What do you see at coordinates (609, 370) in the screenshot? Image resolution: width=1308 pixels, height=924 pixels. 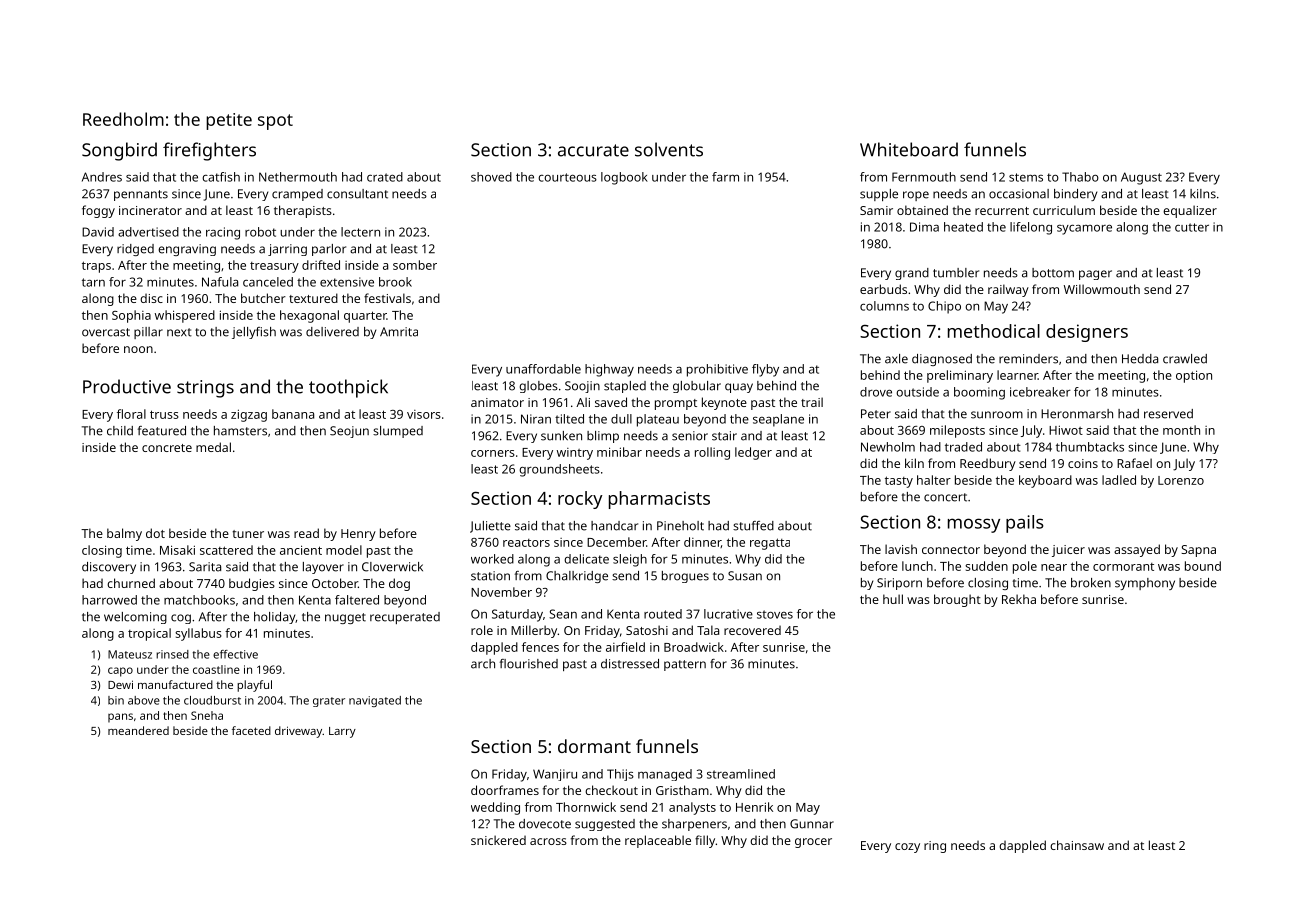 I see `highway` at bounding box center [609, 370].
